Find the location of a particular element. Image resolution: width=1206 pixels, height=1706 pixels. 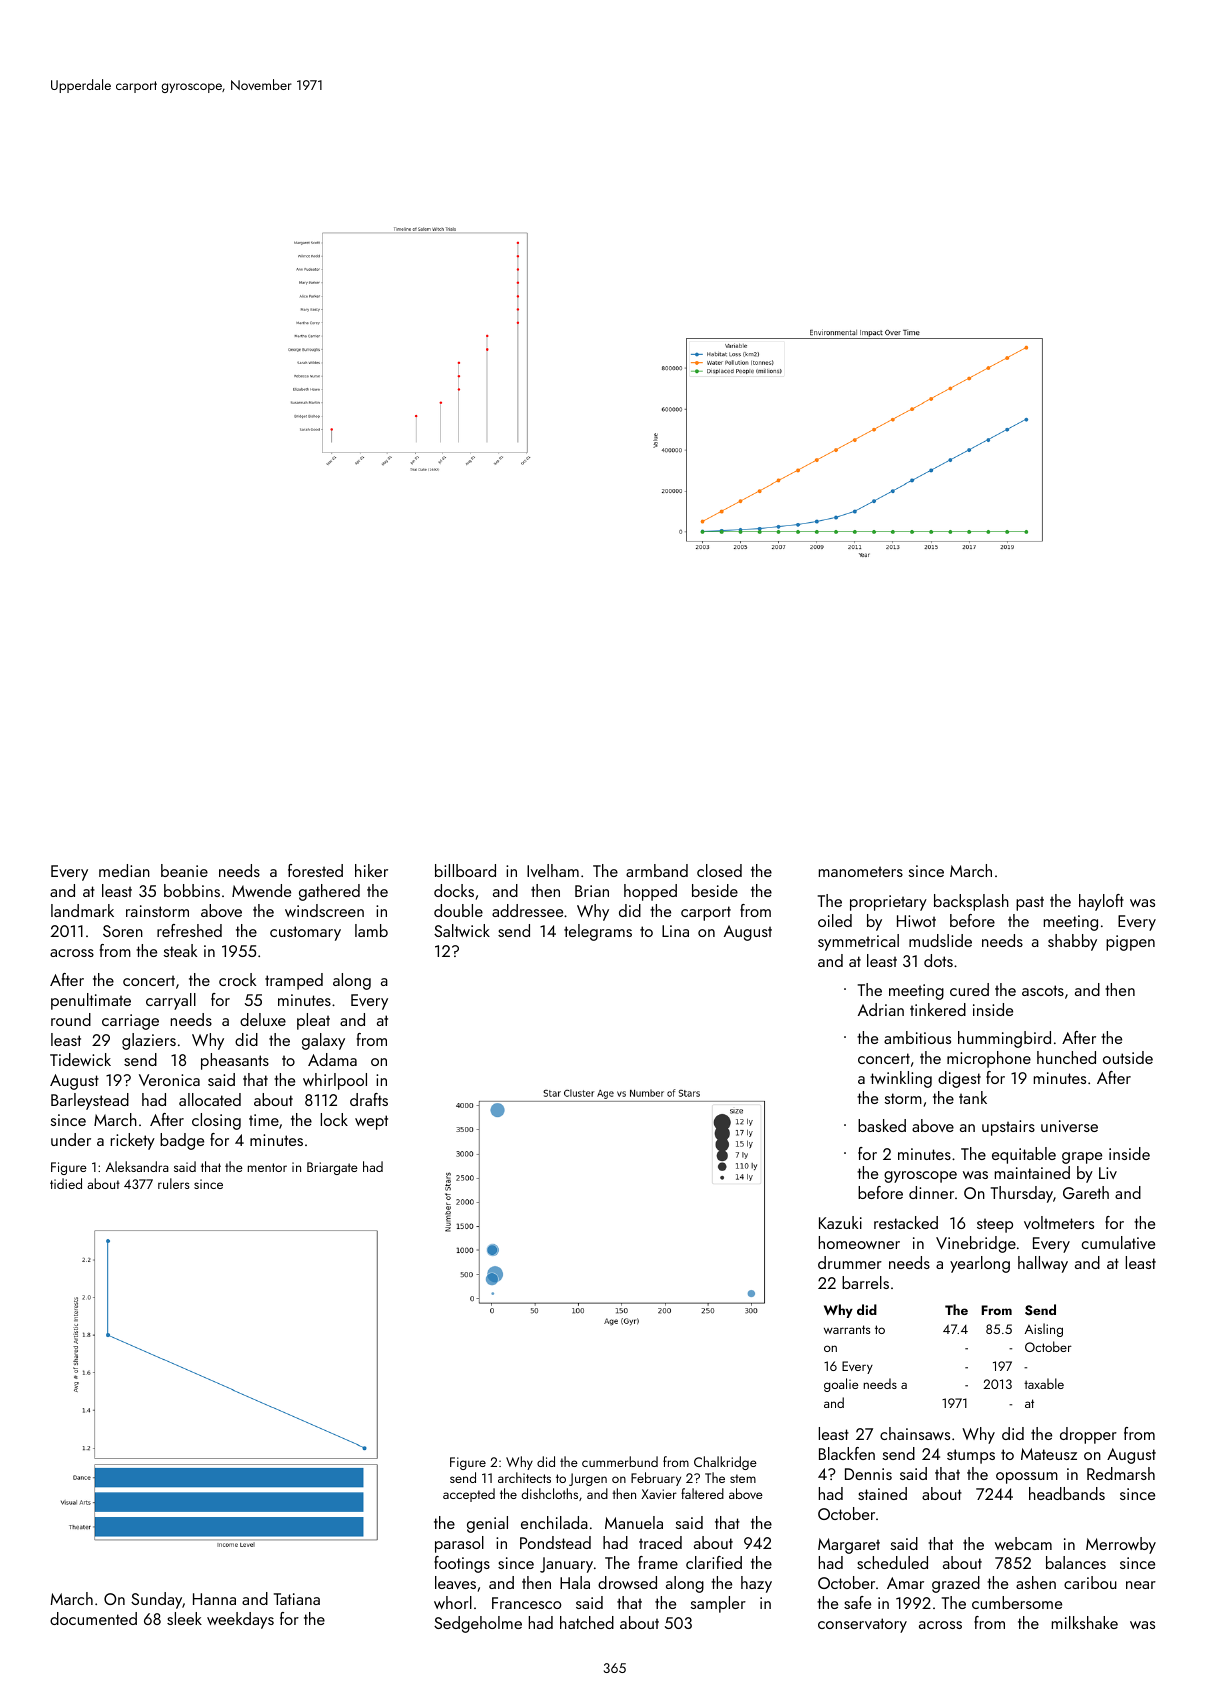

mentor is located at coordinates (267, 1167).
